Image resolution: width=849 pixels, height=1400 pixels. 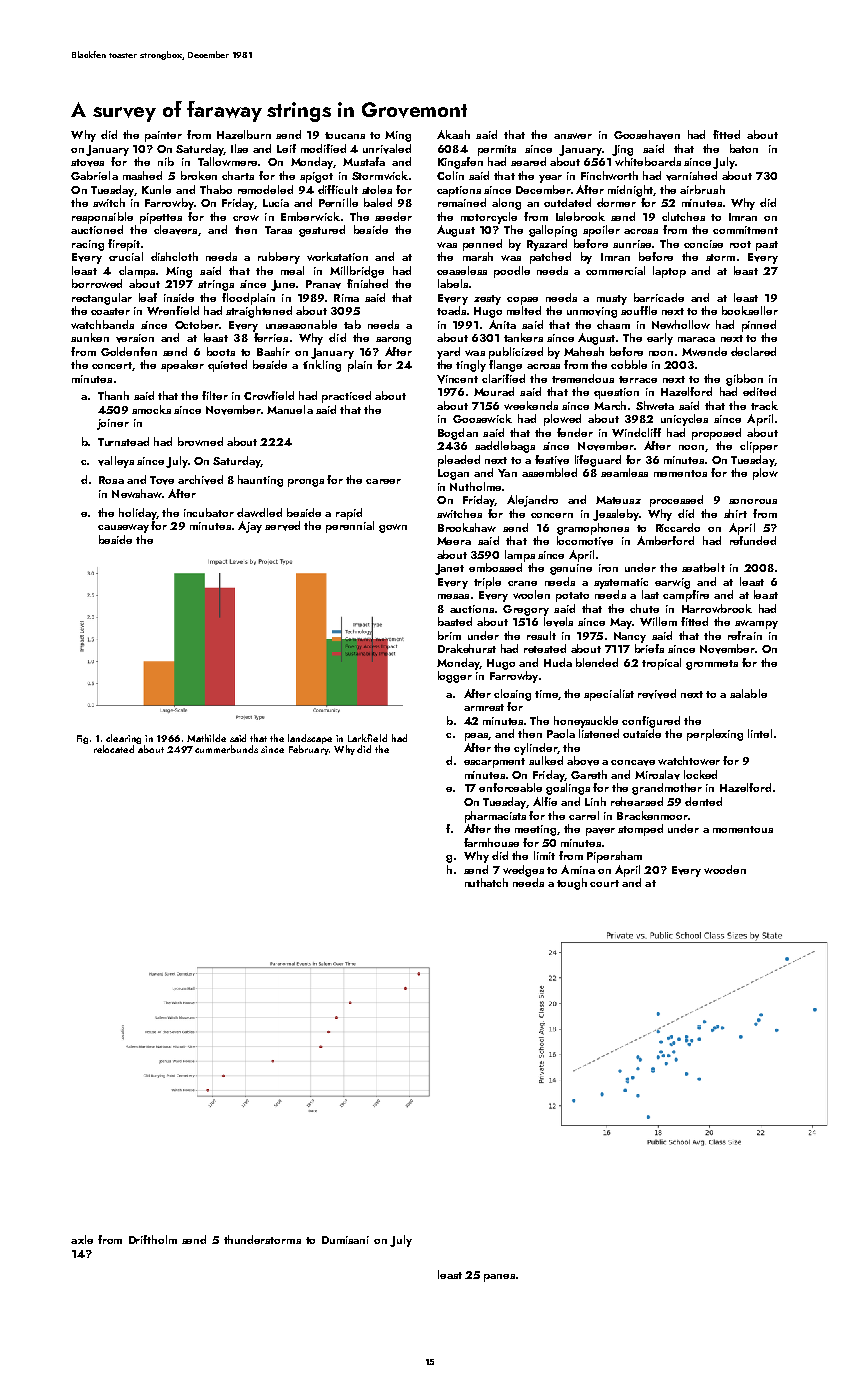 What do you see at coordinates (378, 202) in the screenshot?
I see `baled` at bounding box center [378, 202].
